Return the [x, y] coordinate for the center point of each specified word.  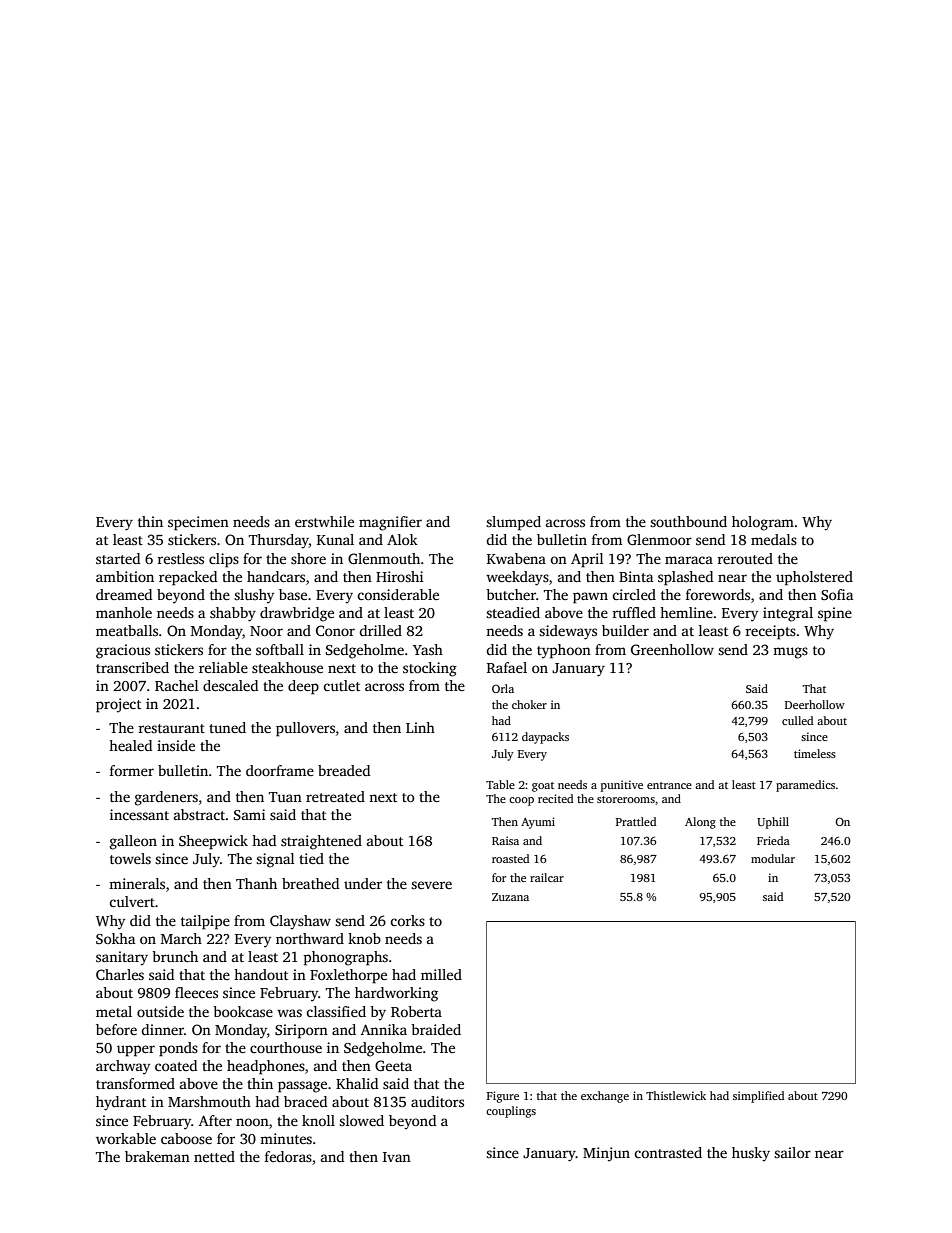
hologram [763, 523]
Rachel [176, 685]
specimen [198, 523]
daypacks [545, 738]
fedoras [288, 1156]
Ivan [397, 1157]
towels [130, 858]
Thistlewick [676, 1095]
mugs [790, 653]
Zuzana [510, 897]
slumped [513, 523]
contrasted [668, 1152]
